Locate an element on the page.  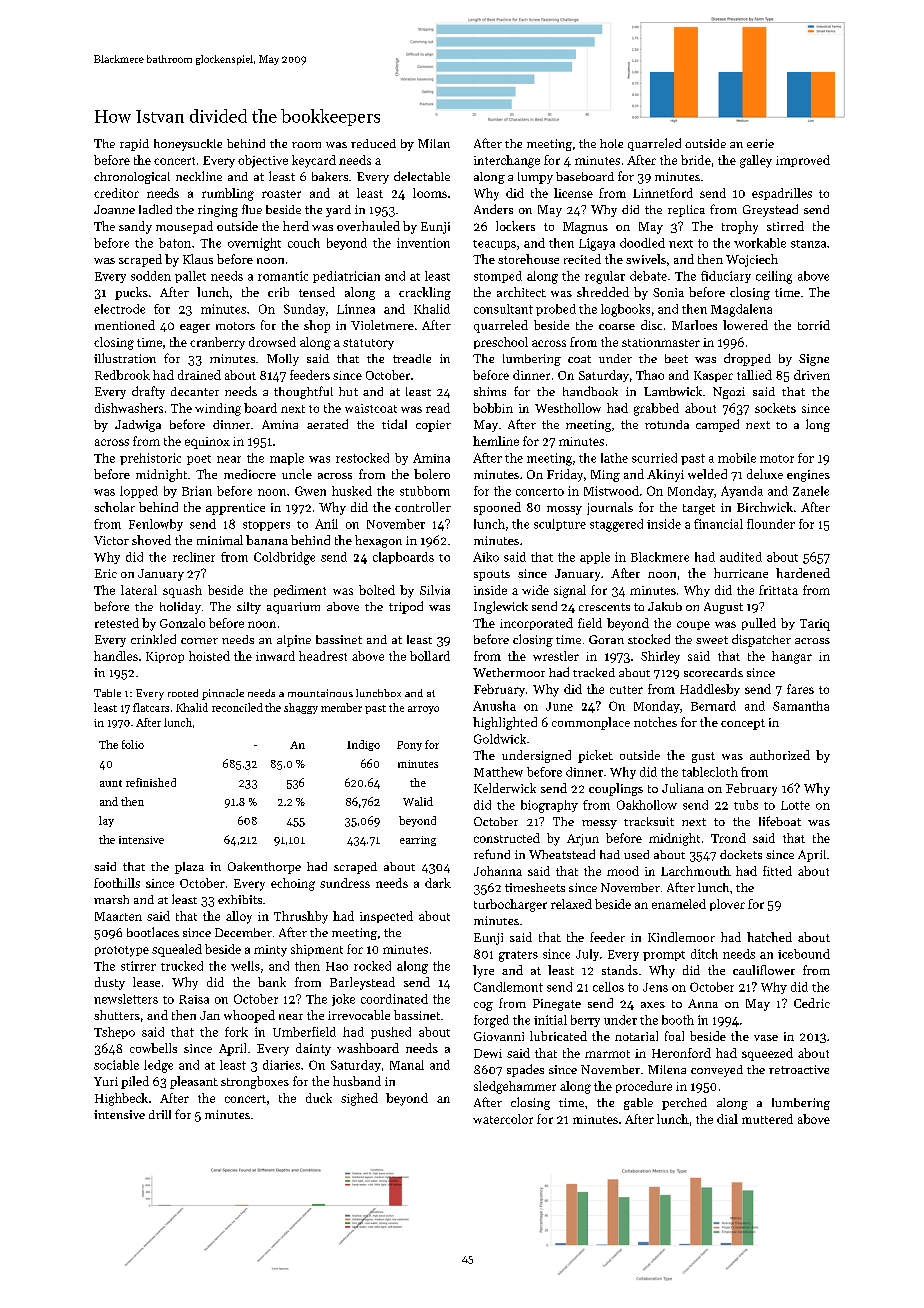
sighed is located at coordinates (359, 1099).
